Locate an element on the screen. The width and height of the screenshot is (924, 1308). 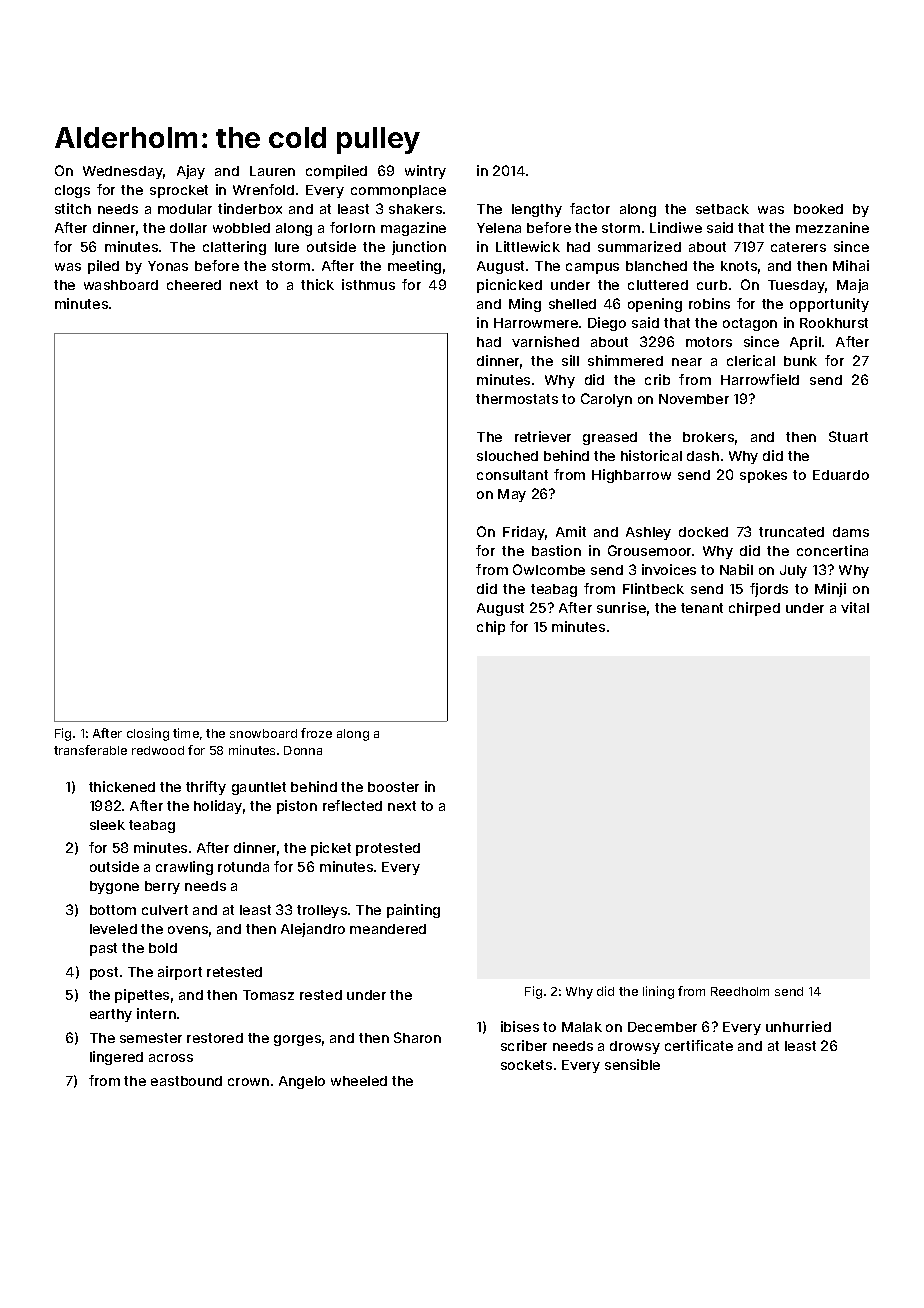
consultant is located at coordinates (512, 475).
